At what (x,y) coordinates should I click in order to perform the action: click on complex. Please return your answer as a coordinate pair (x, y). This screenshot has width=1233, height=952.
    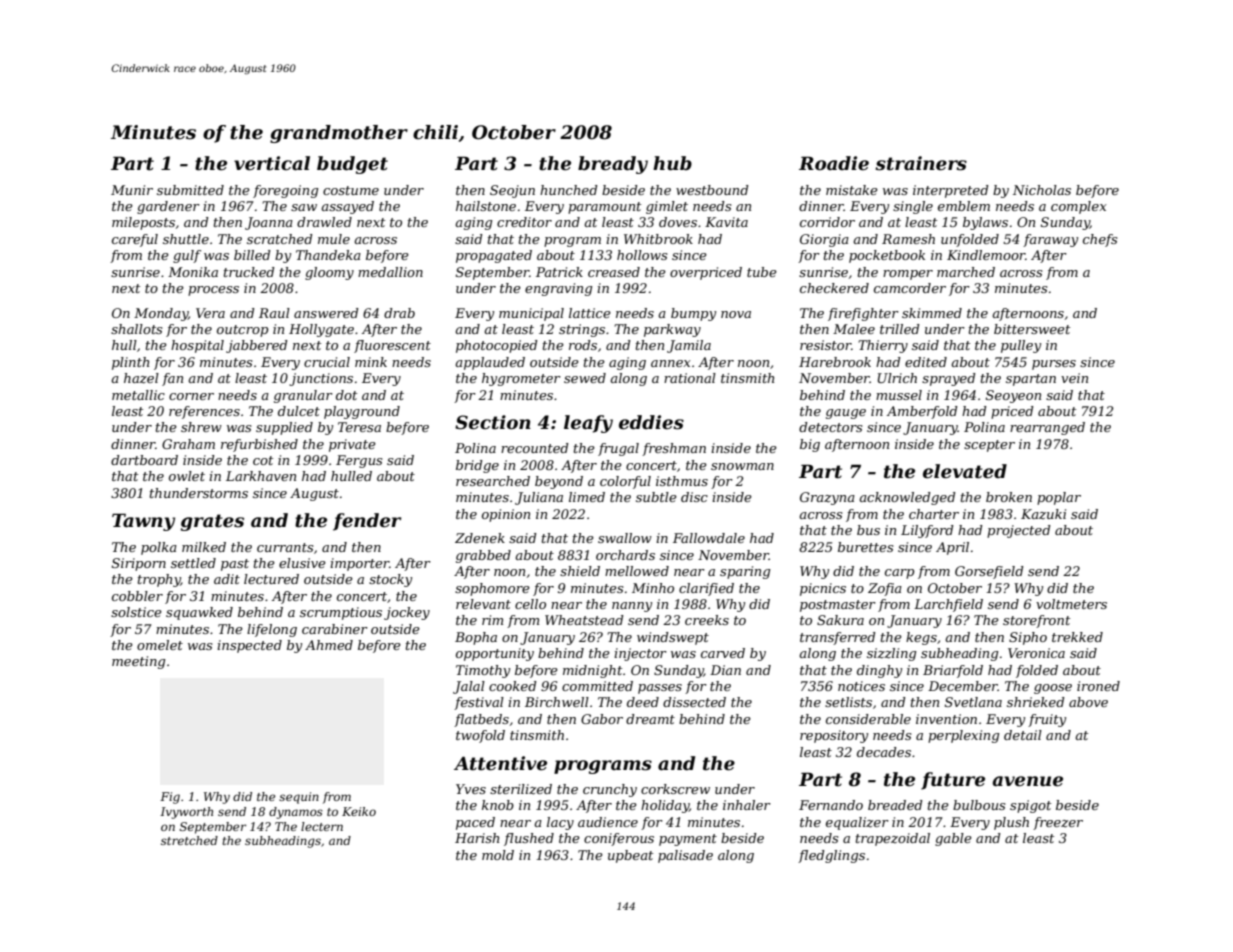
    Looking at the image, I should click on (1079, 207).
